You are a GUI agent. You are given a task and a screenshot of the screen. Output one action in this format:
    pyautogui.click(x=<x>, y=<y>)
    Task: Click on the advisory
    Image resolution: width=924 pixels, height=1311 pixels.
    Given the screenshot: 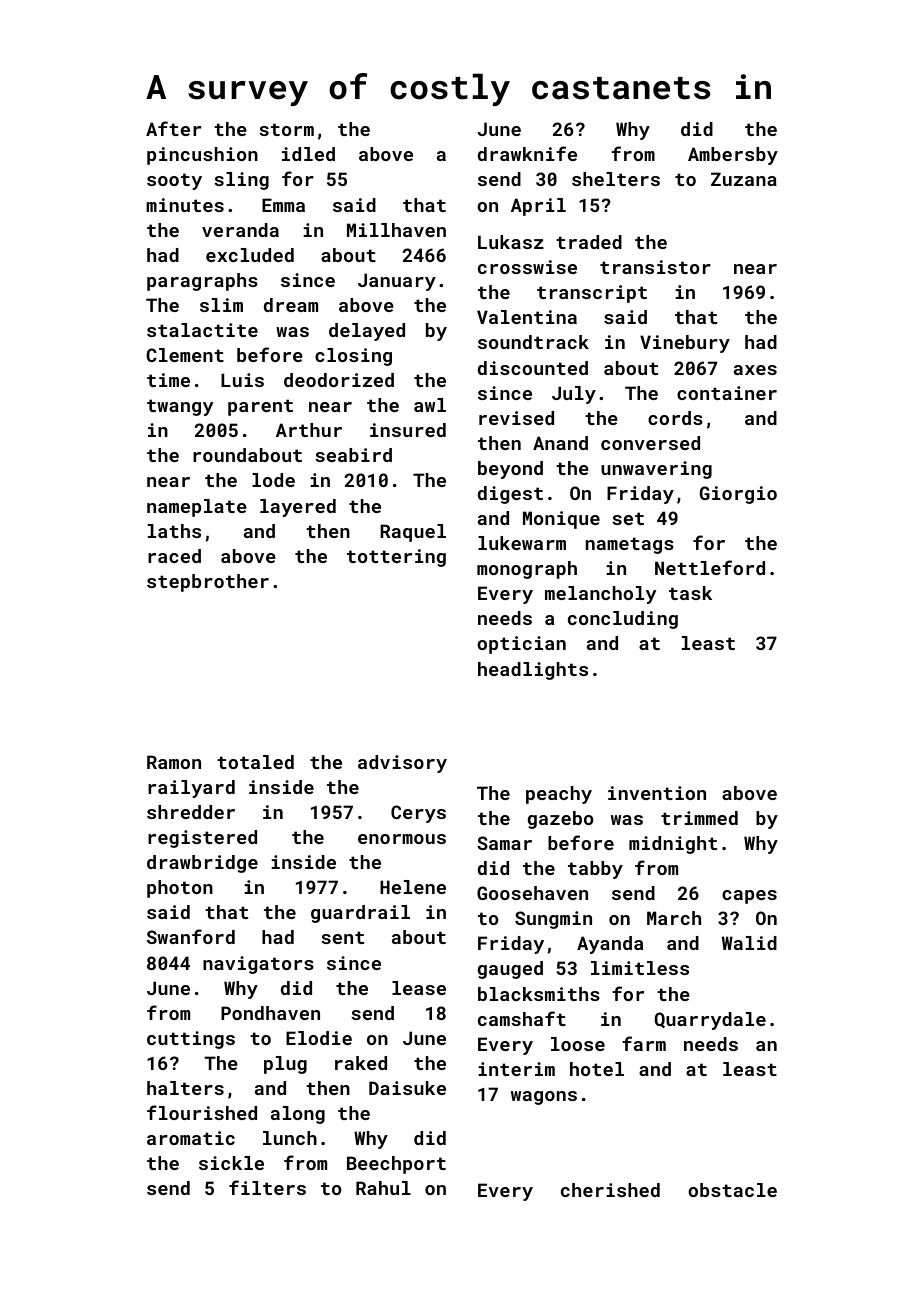 What is the action you would take?
    pyautogui.click(x=402, y=764)
